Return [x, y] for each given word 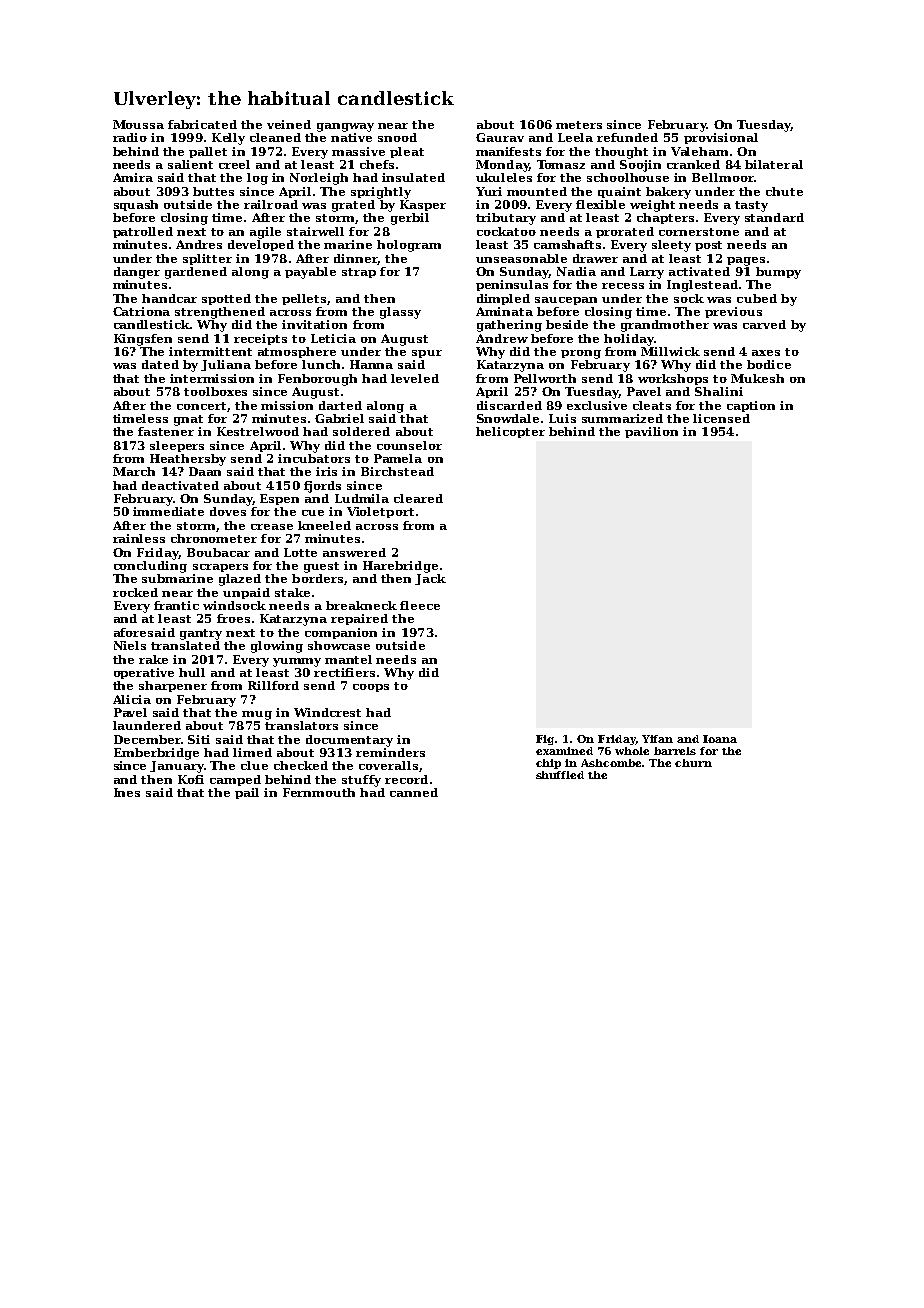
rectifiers [344, 672]
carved [764, 324]
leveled [415, 378]
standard [774, 217]
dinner [356, 259]
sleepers [177, 446]
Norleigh [319, 179]
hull [192, 672]
